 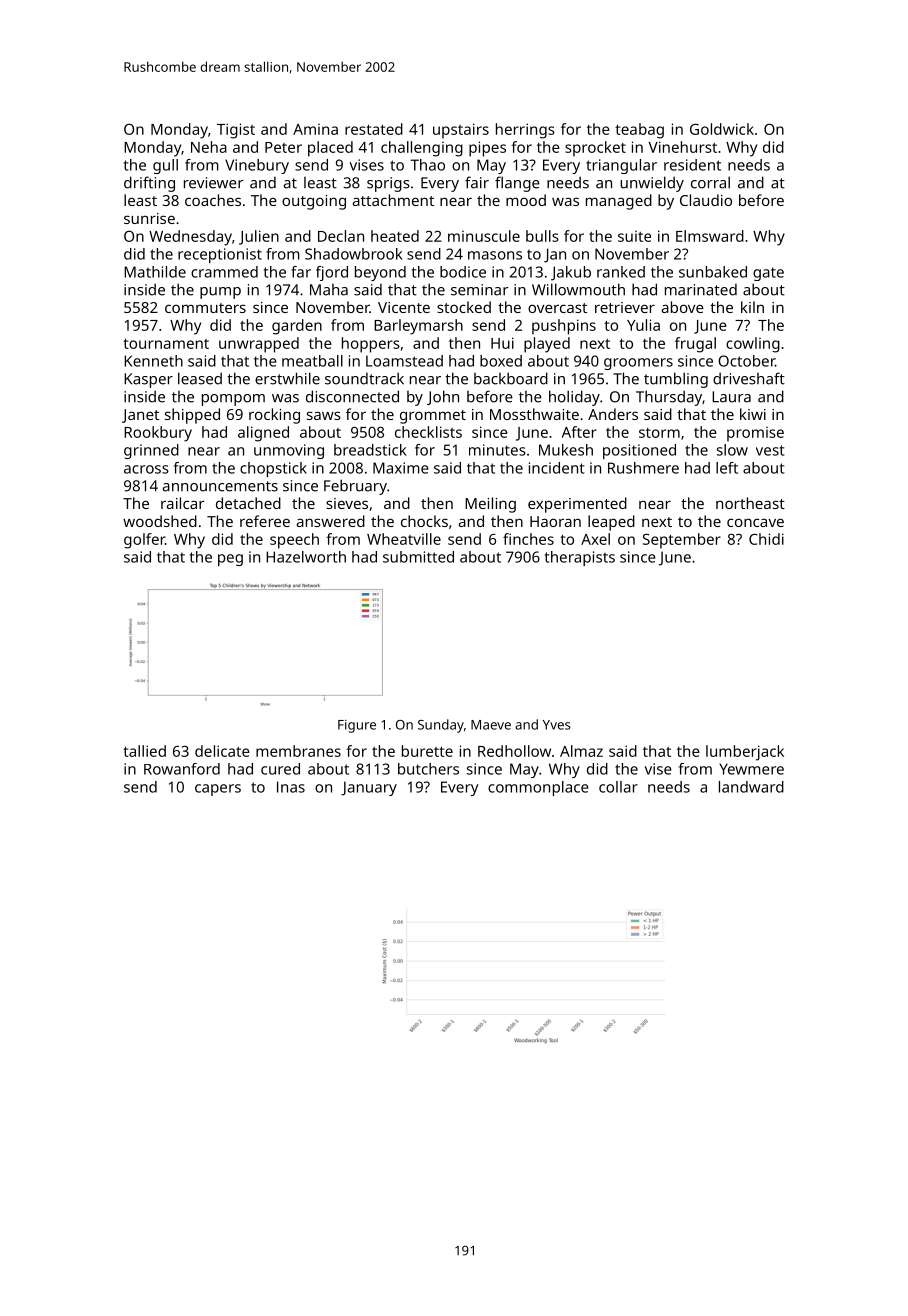 I want to click on Tigist, so click(x=236, y=131).
